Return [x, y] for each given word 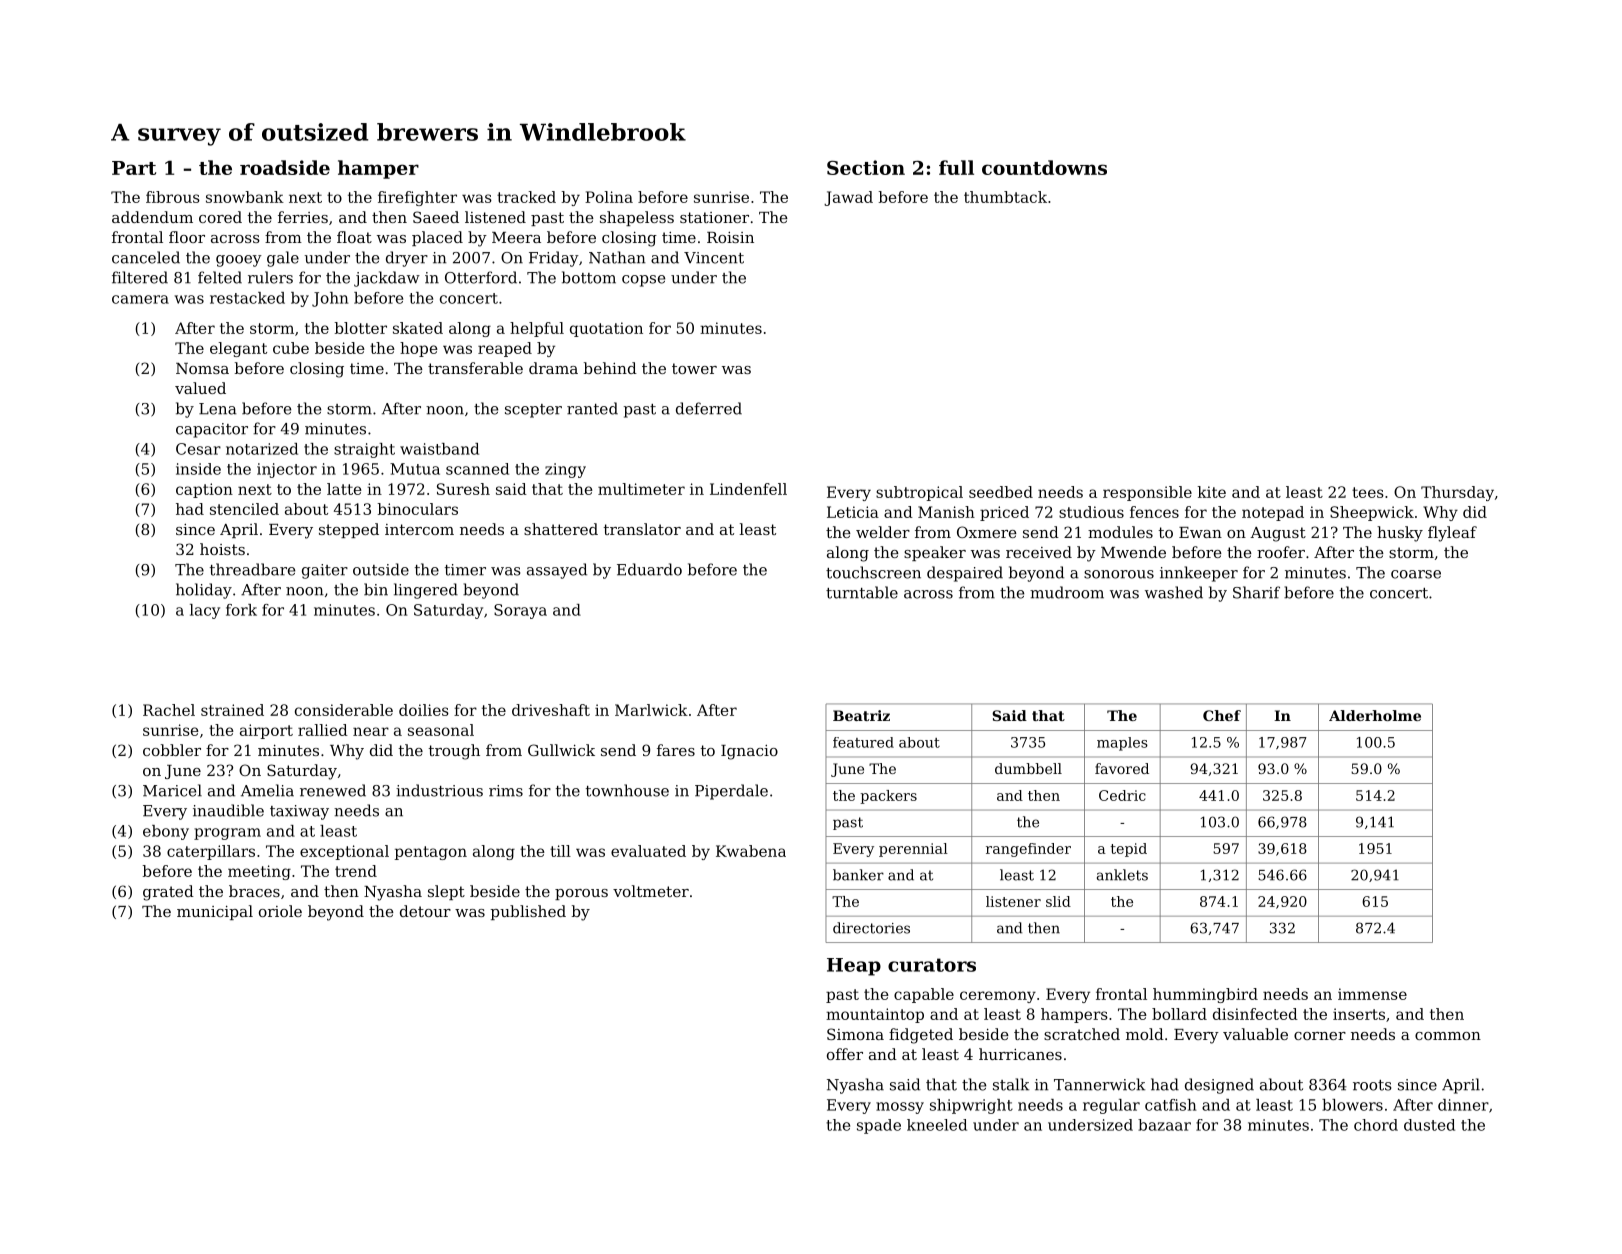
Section [866, 167]
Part [134, 168]
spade [879, 1126]
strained [232, 710]
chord [1376, 1125]
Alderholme [1375, 715]
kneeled [937, 1125]
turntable [862, 592]
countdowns [1044, 167]
